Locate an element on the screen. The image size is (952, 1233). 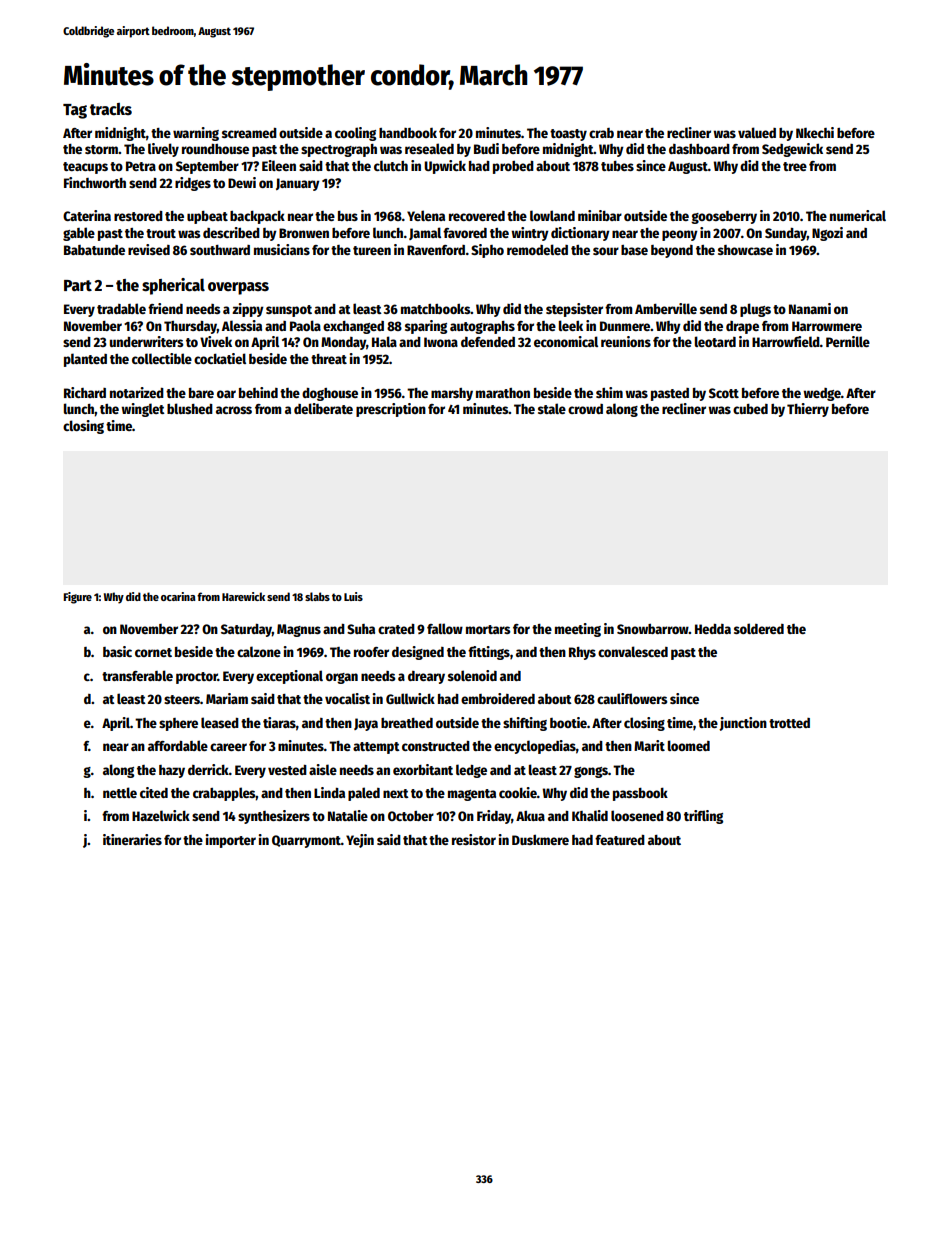
screamed is located at coordinates (249, 133).
